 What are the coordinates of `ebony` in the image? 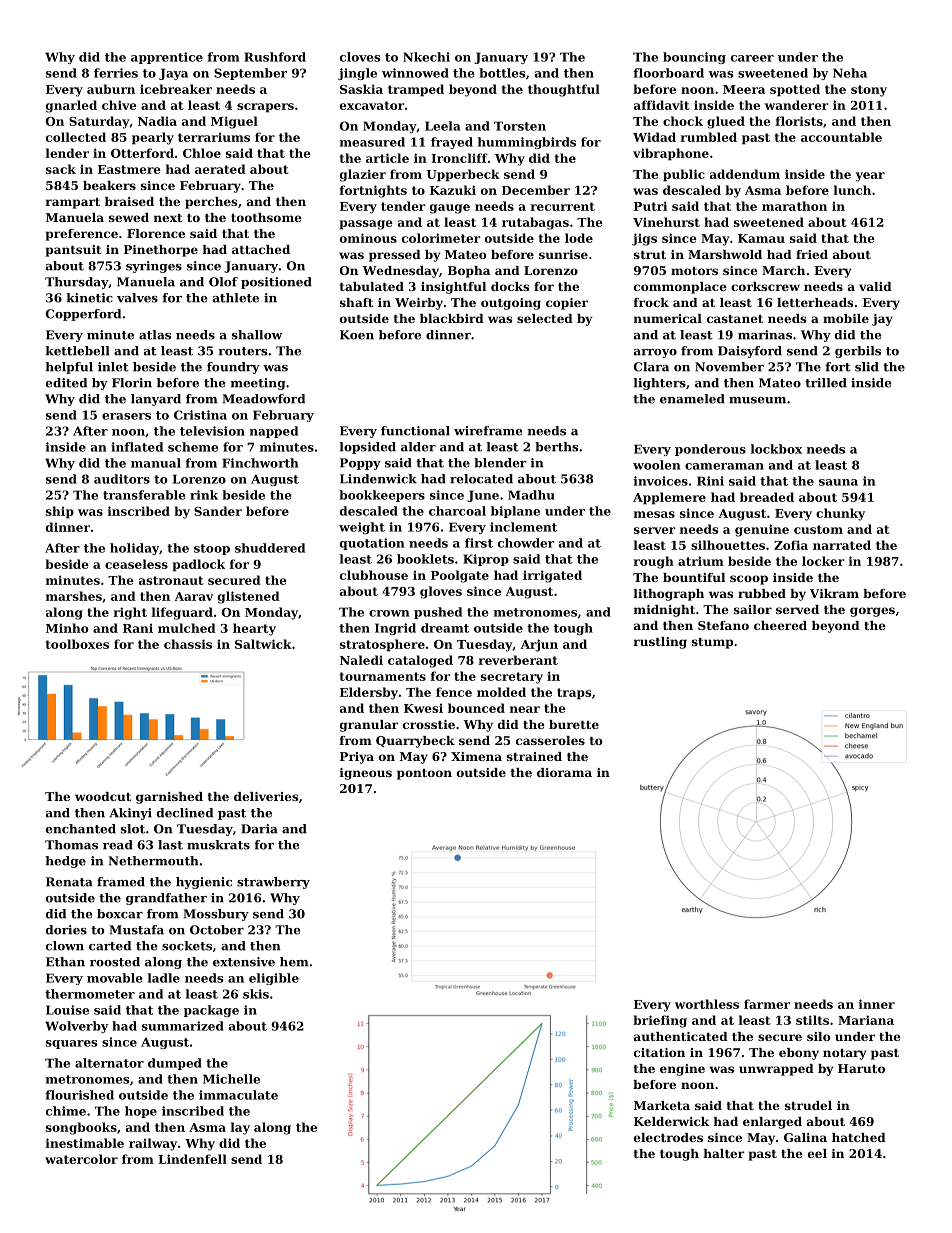 It's located at (799, 1054).
